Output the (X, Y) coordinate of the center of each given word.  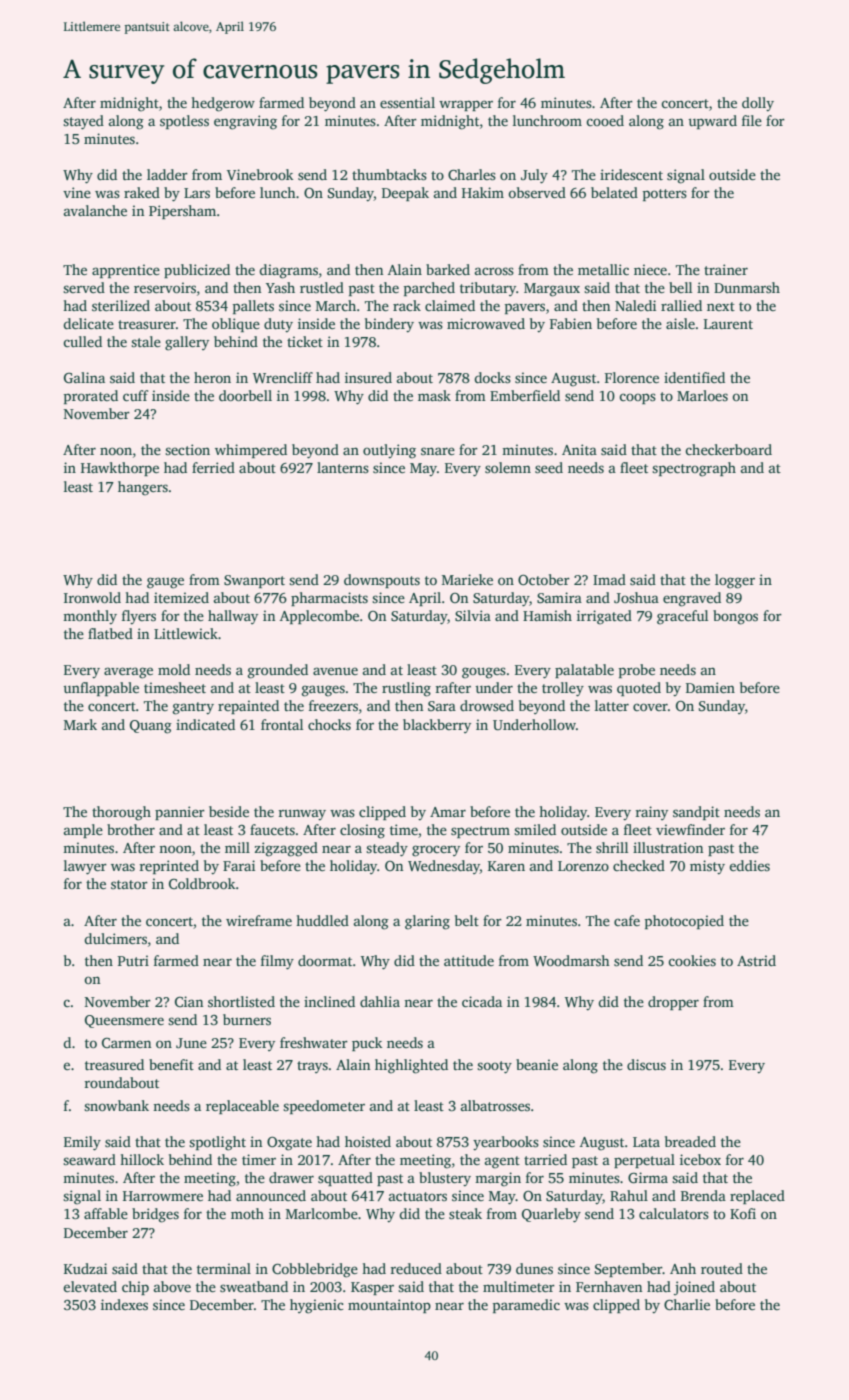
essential (407, 102)
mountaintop (389, 1306)
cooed (605, 120)
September (629, 1270)
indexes (124, 1304)
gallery (187, 343)
